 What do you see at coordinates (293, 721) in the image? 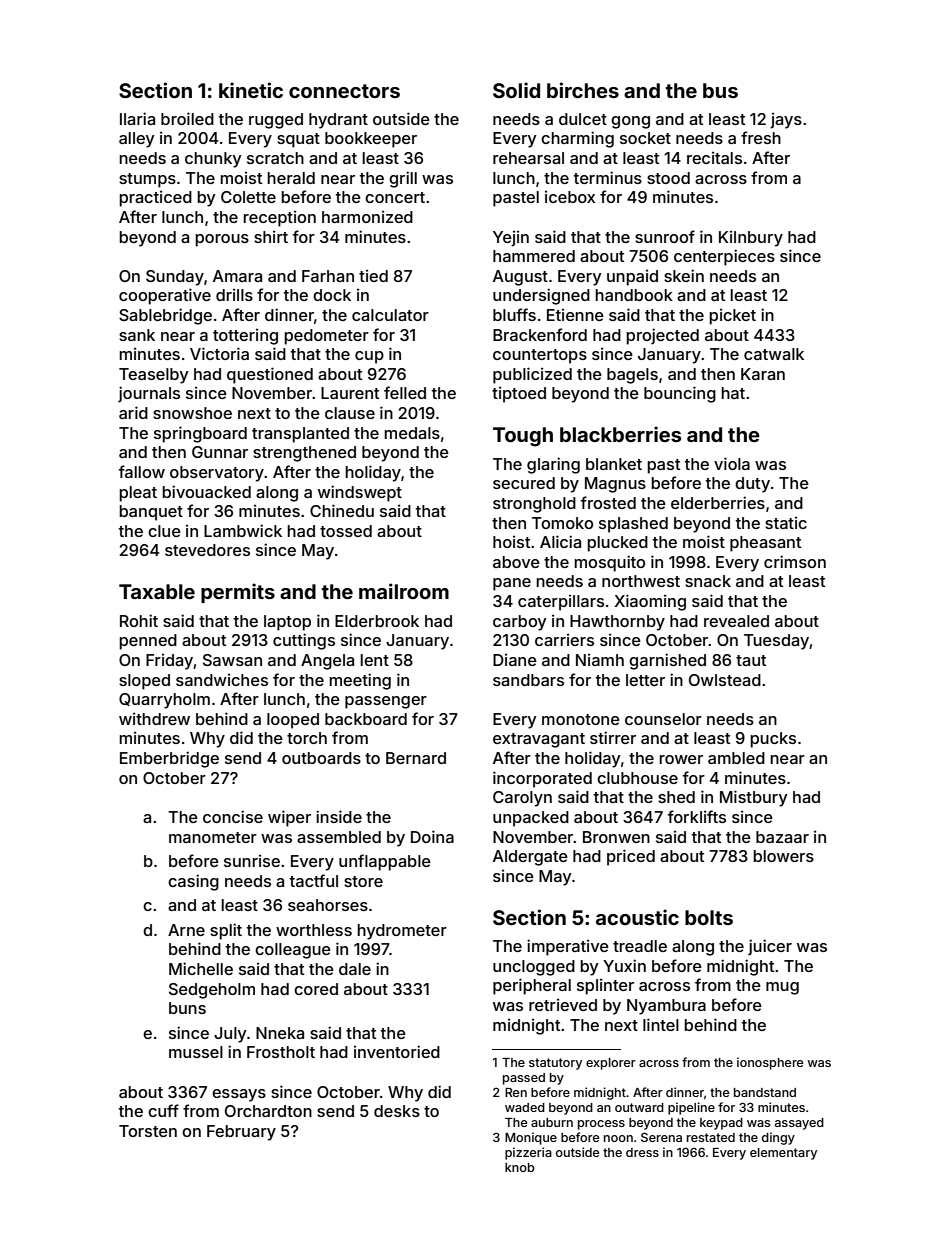
I see `looped` at bounding box center [293, 721].
